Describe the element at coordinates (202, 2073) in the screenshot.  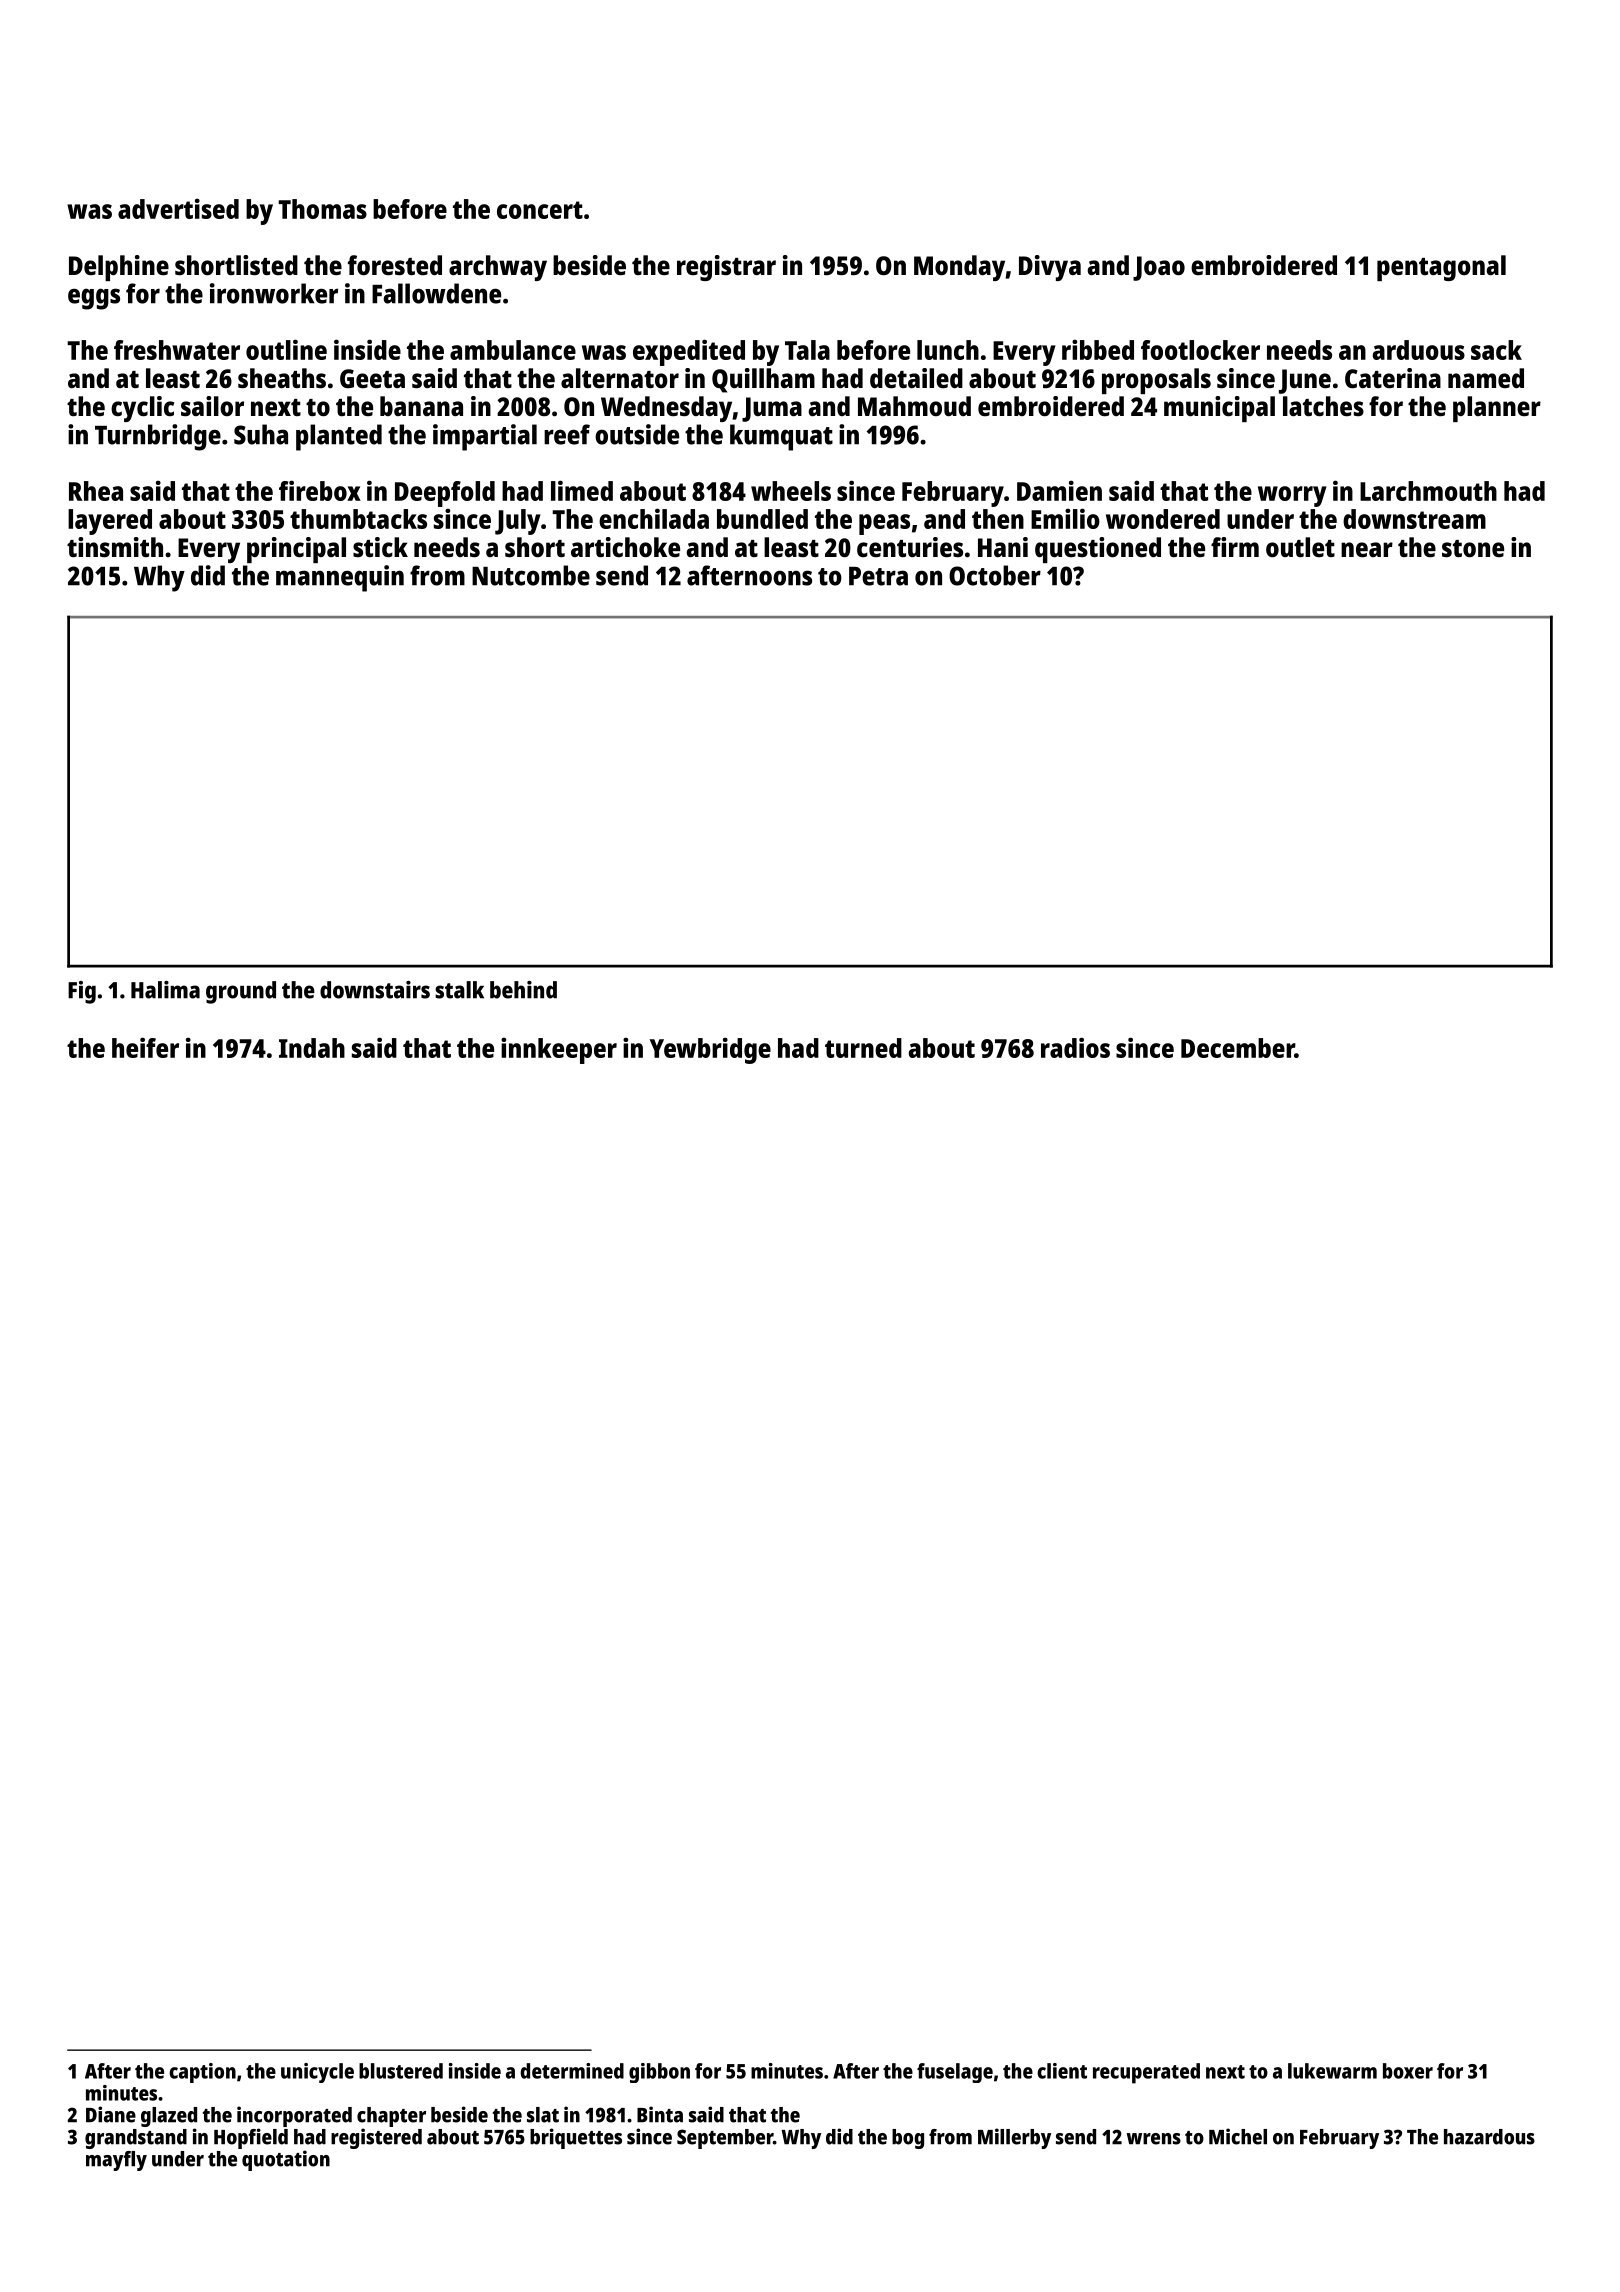
I see `caption` at that location.
